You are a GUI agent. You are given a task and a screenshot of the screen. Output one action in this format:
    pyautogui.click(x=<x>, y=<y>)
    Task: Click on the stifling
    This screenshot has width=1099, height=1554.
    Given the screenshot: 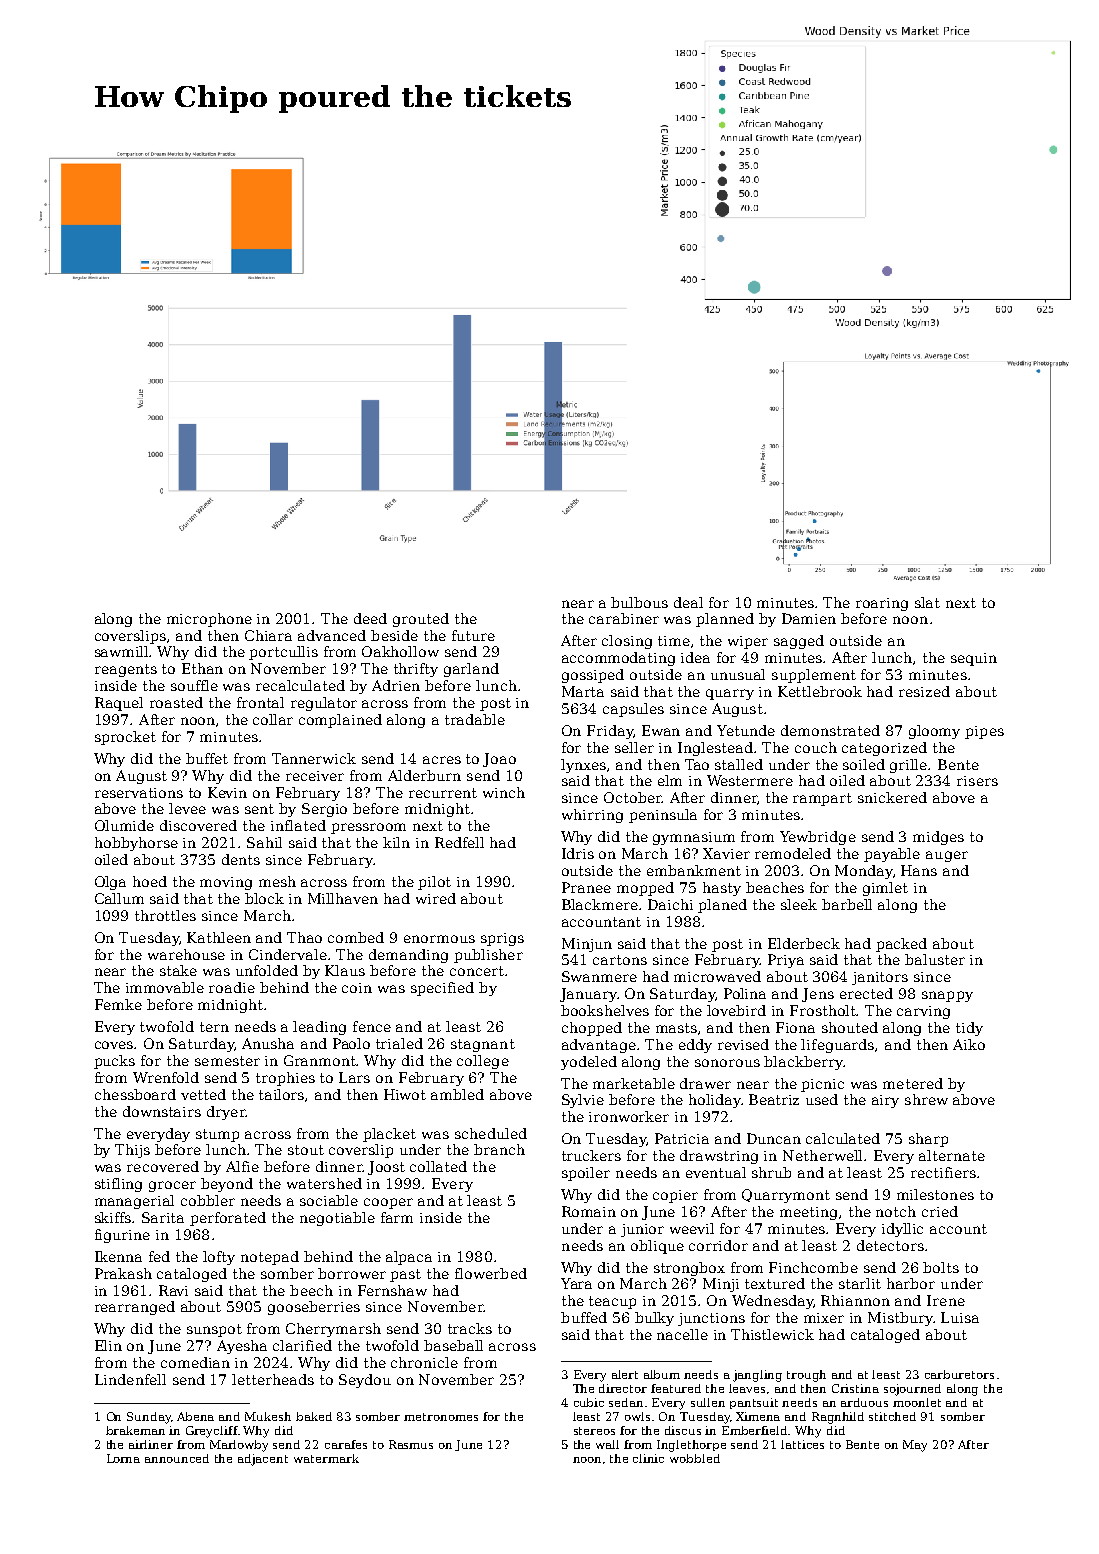 What is the action you would take?
    pyautogui.click(x=118, y=1185)
